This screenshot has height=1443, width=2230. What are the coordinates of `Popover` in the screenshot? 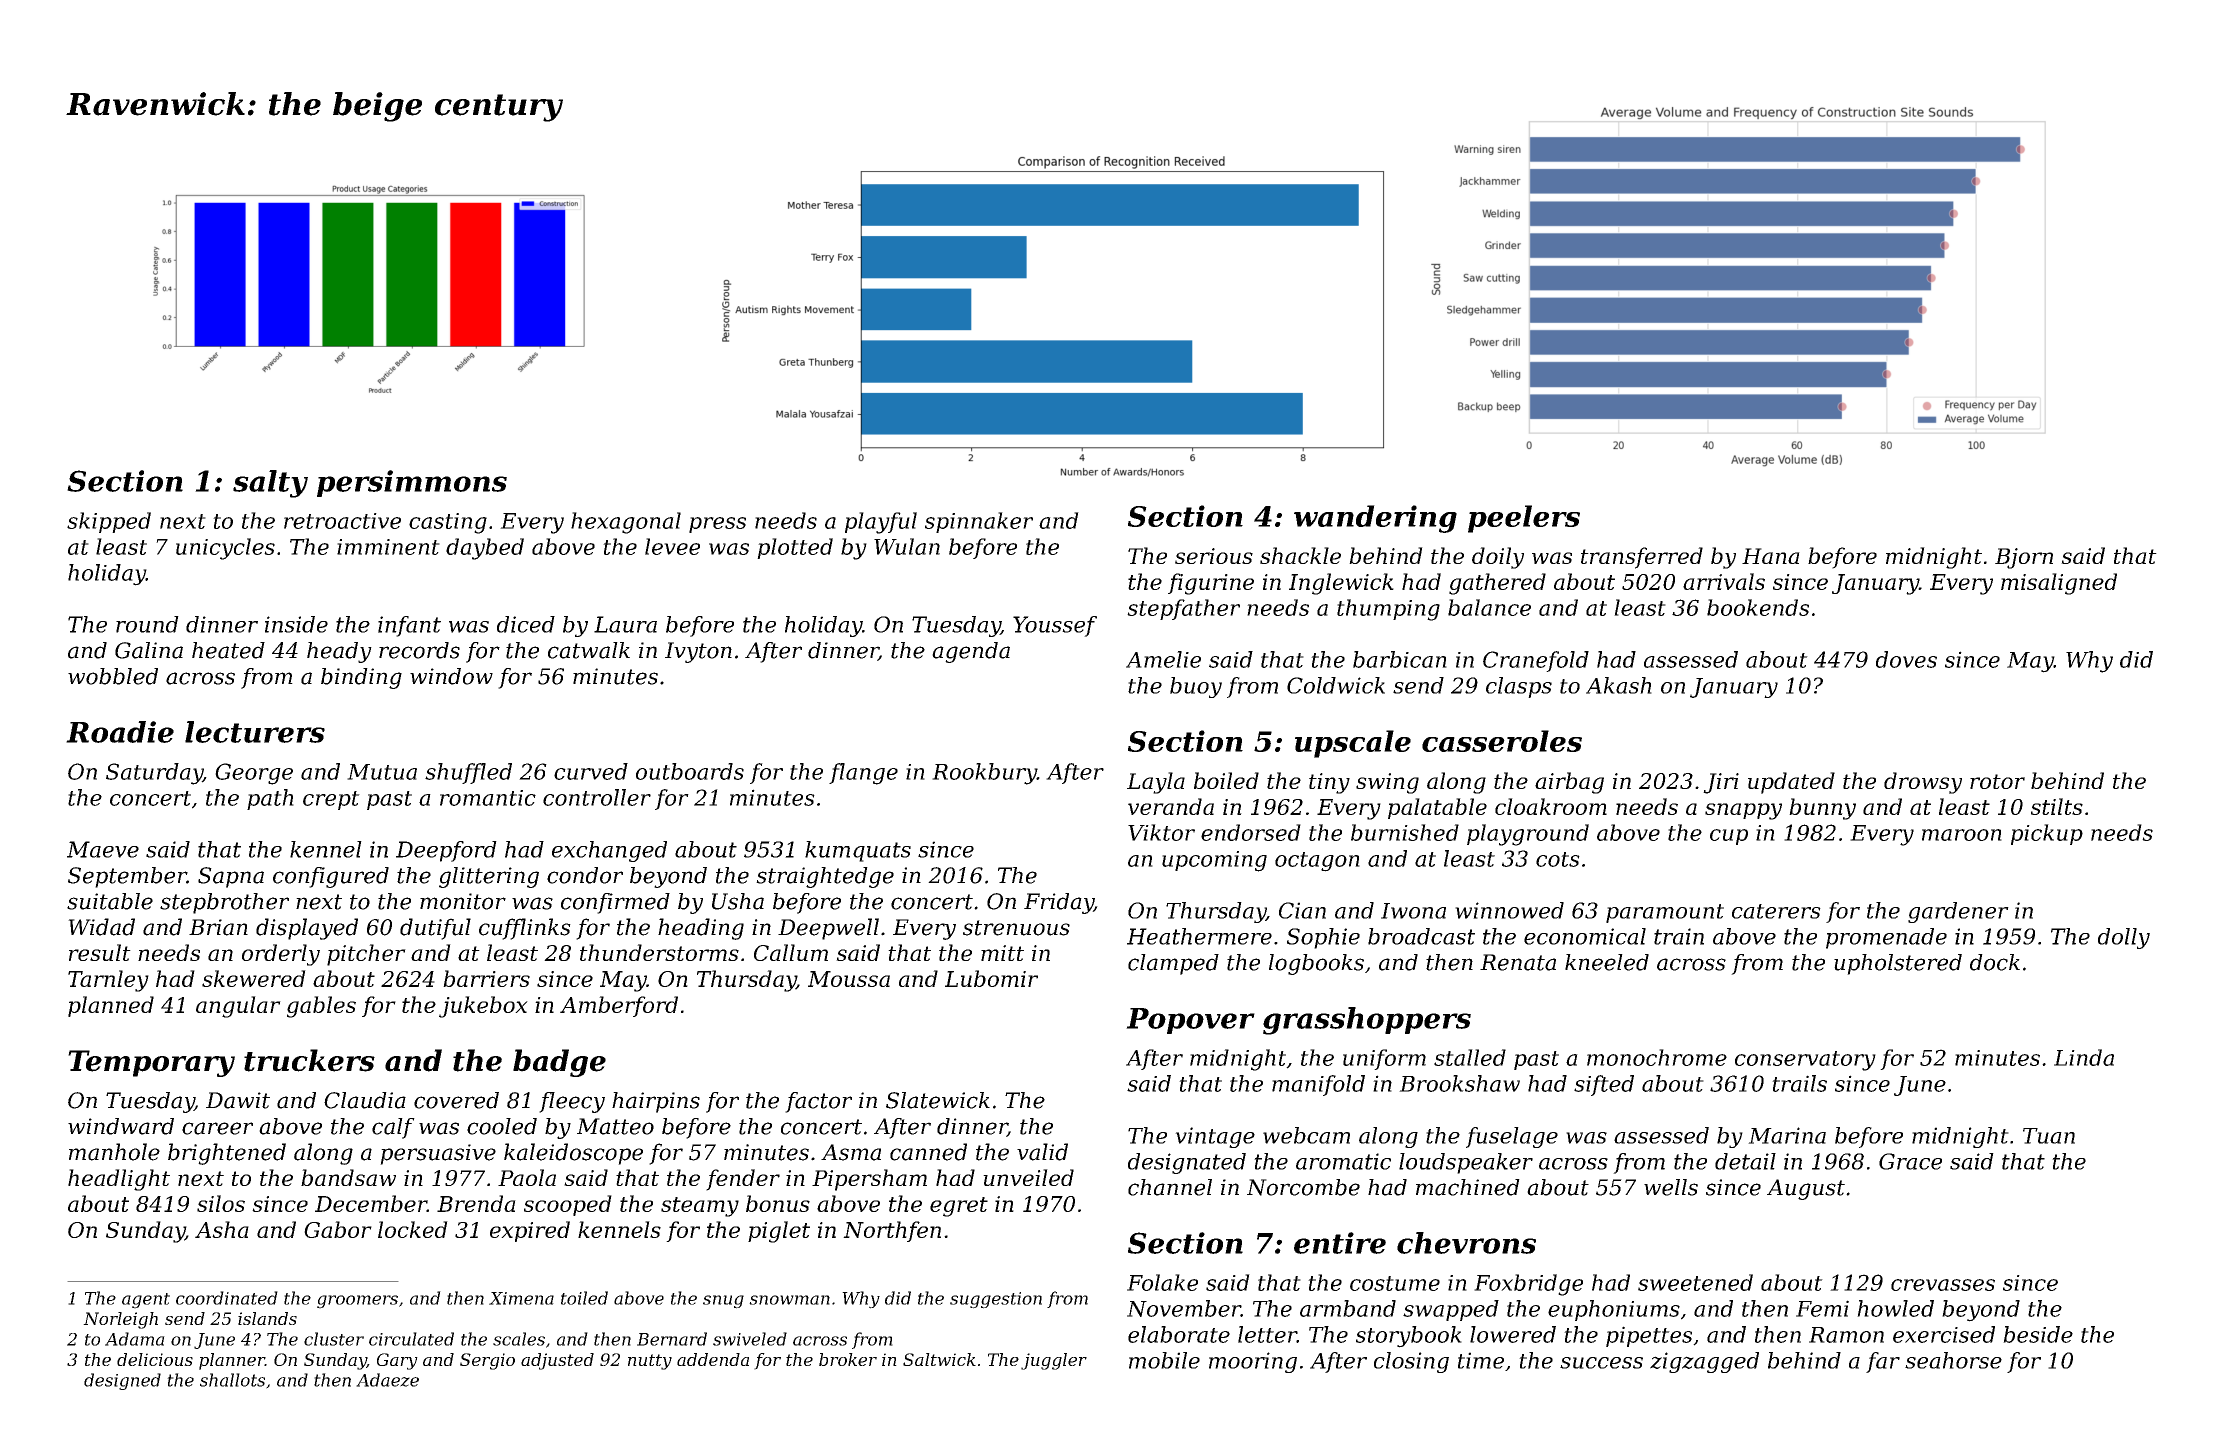 It's located at (1190, 1021).
